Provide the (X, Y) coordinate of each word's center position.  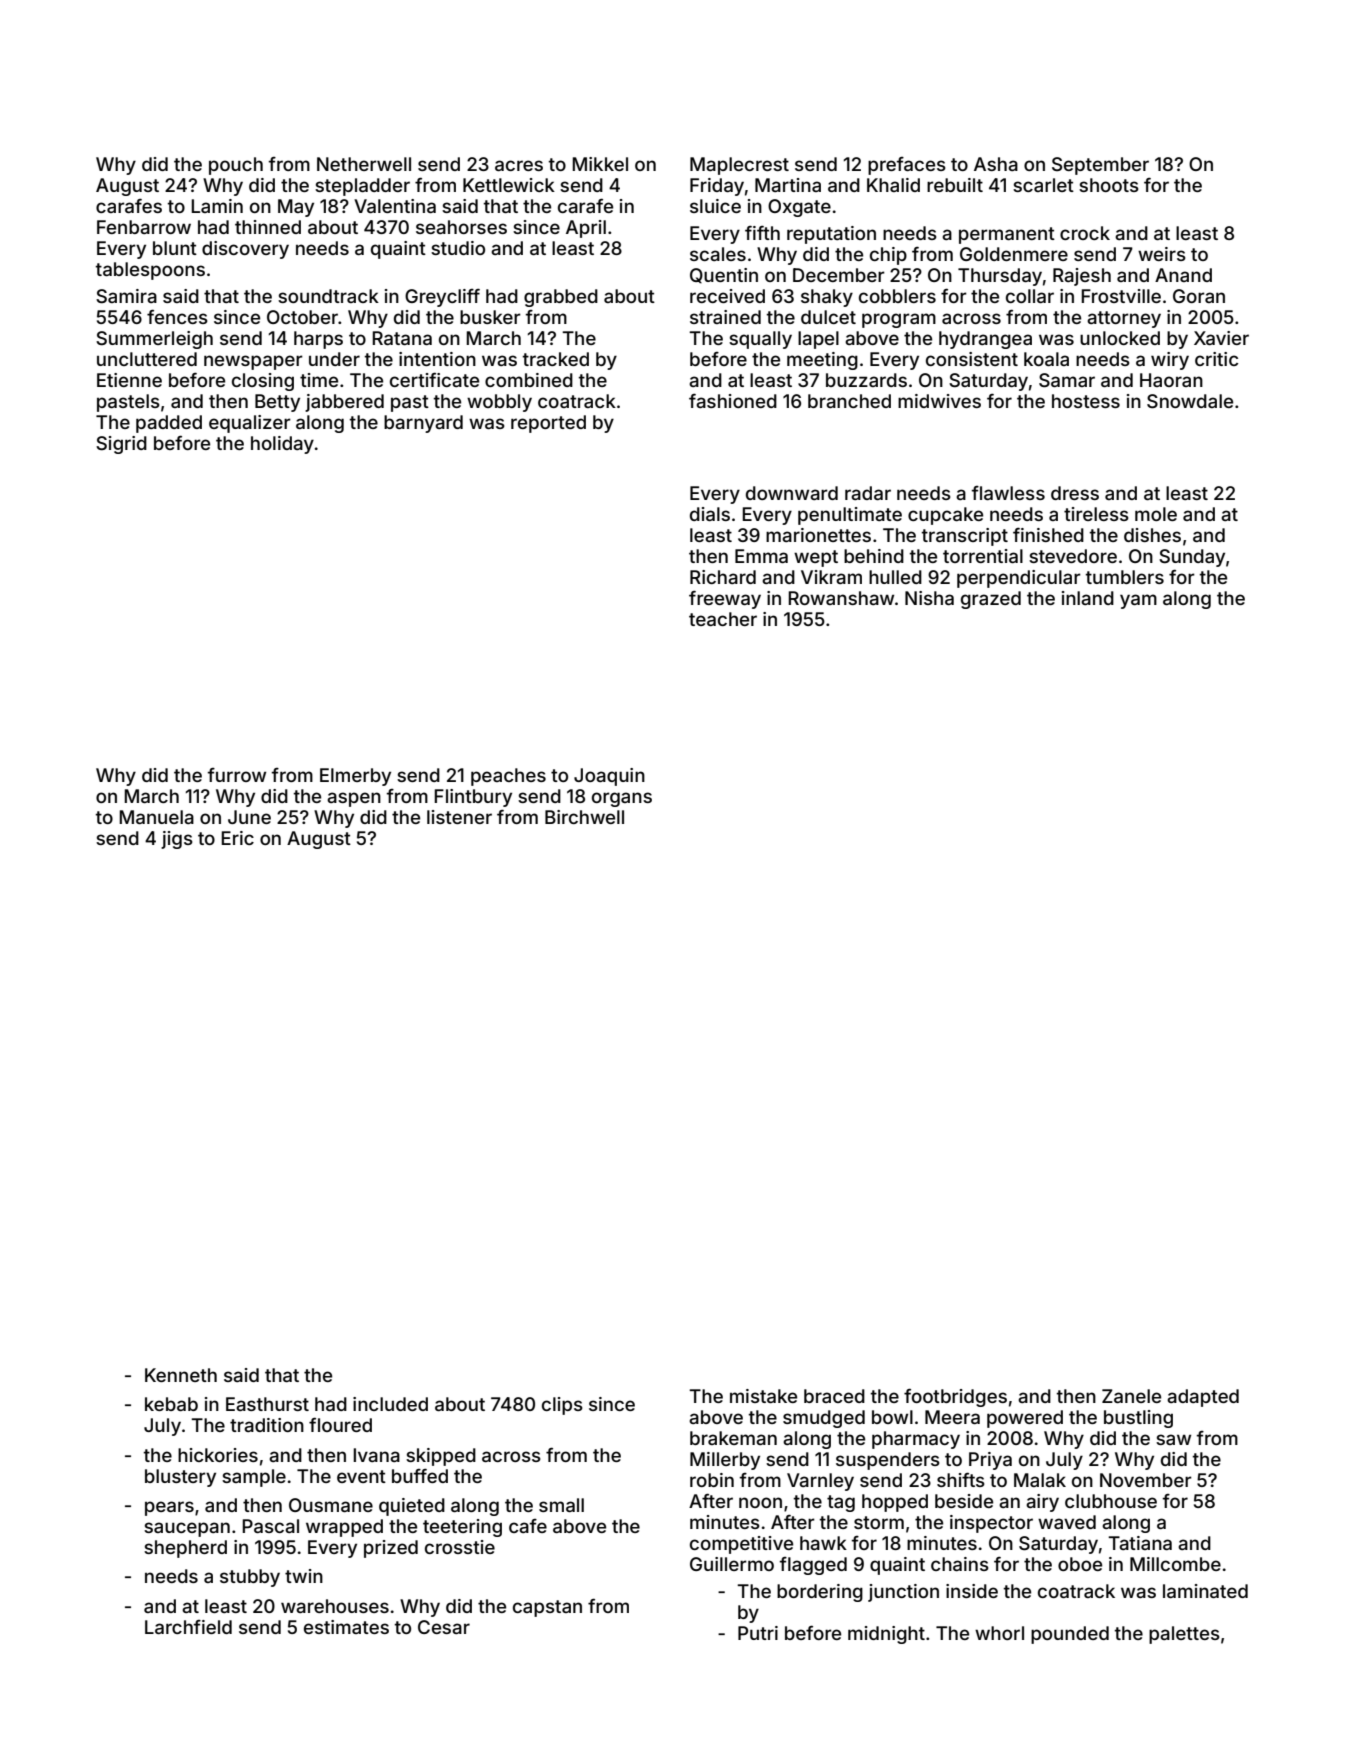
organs (622, 799)
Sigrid (121, 445)
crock (1085, 233)
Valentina (395, 206)
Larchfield (188, 1627)
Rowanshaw (841, 598)
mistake (763, 1396)
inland (1088, 598)
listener (459, 817)
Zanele (1131, 1396)
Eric (237, 838)
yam (1138, 601)
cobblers (897, 296)
